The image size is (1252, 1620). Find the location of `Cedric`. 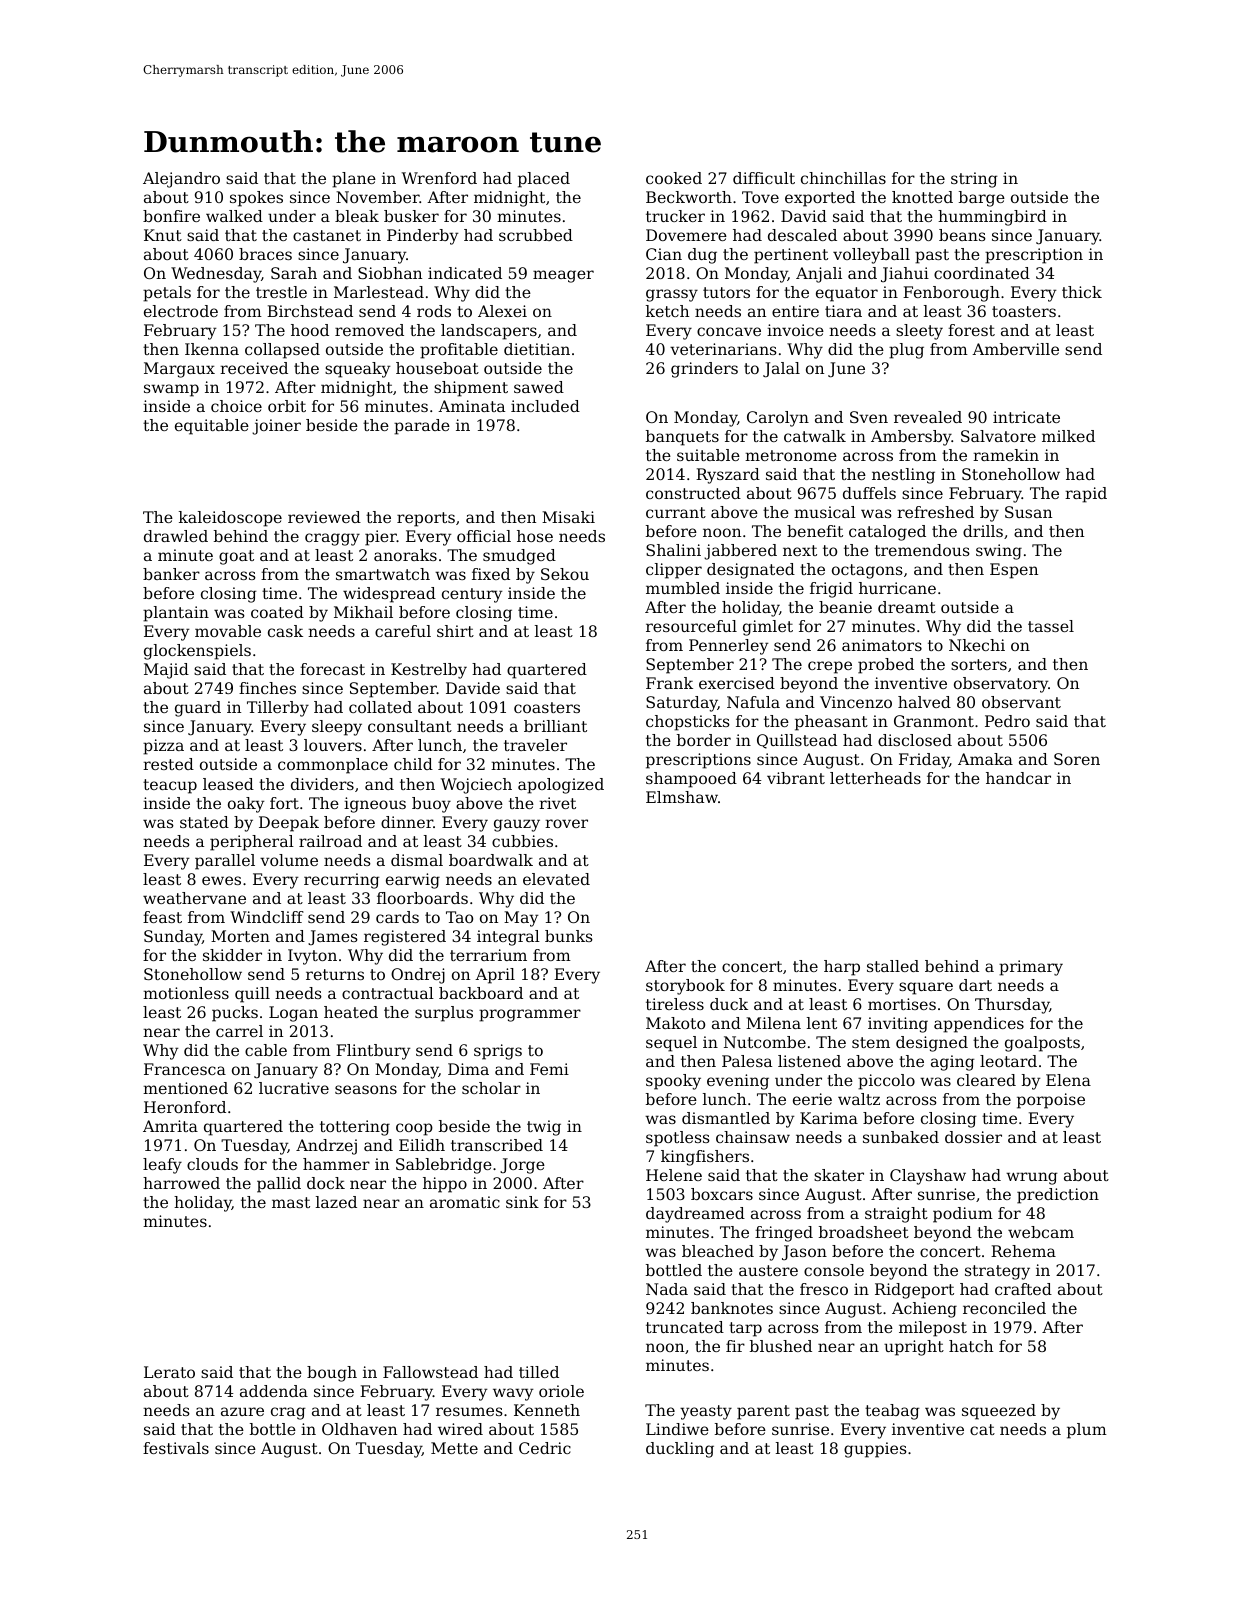

Cedric is located at coordinates (545, 1448).
